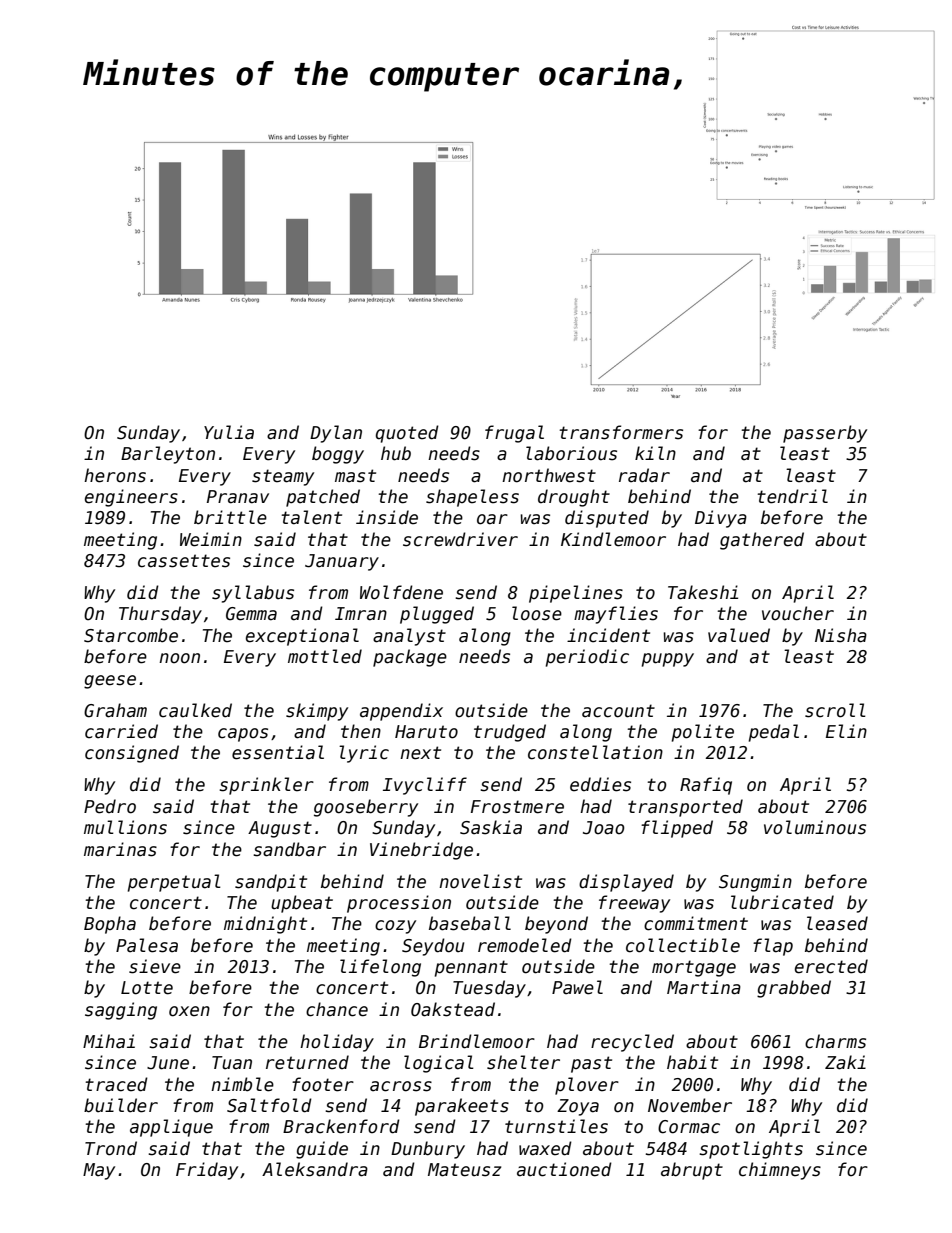  Describe the element at coordinates (571, 453) in the screenshot. I see `laborious` at that location.
